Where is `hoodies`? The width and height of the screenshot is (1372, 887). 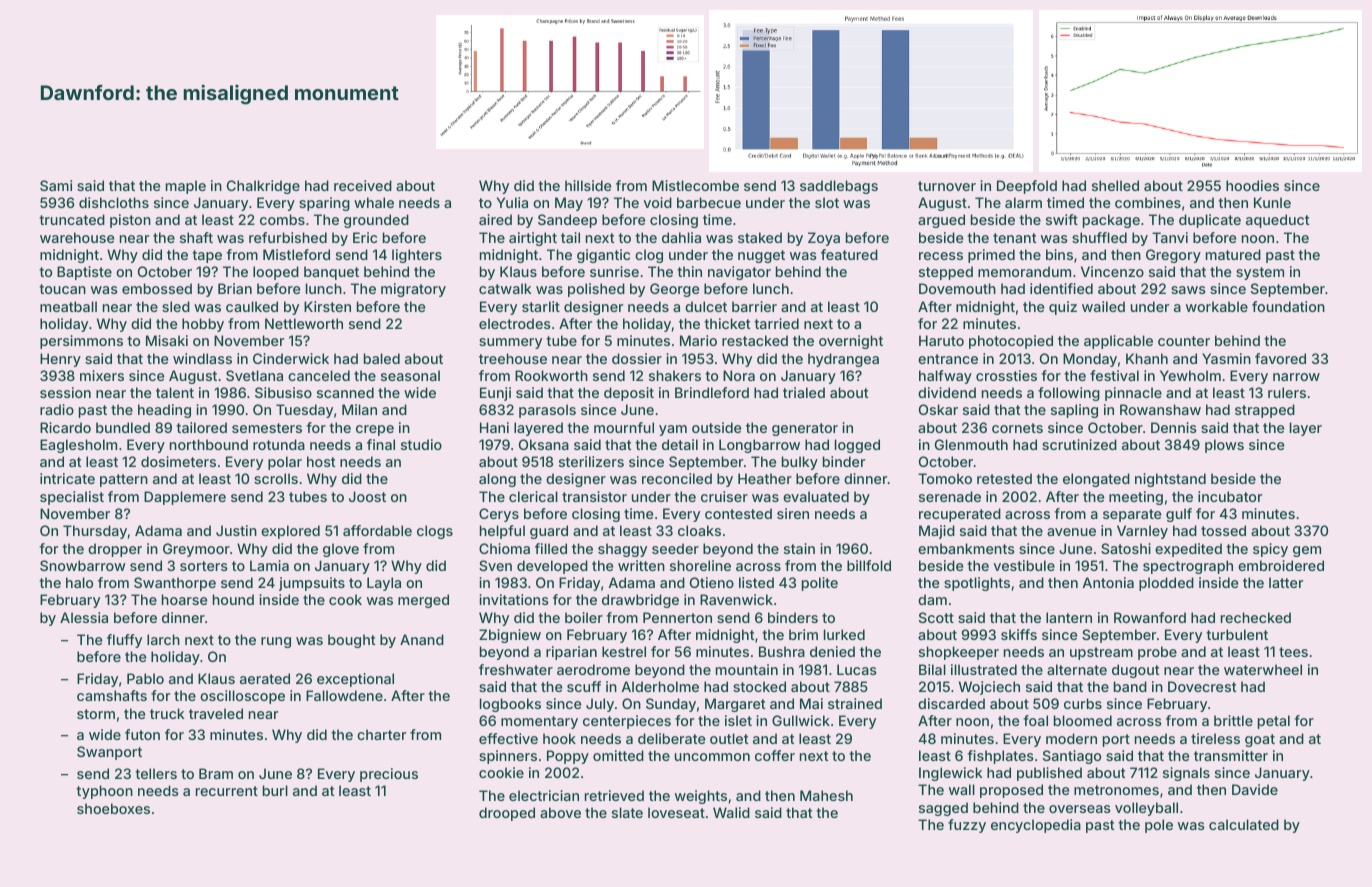
hoodies is located at coordinates (1252, 185).
